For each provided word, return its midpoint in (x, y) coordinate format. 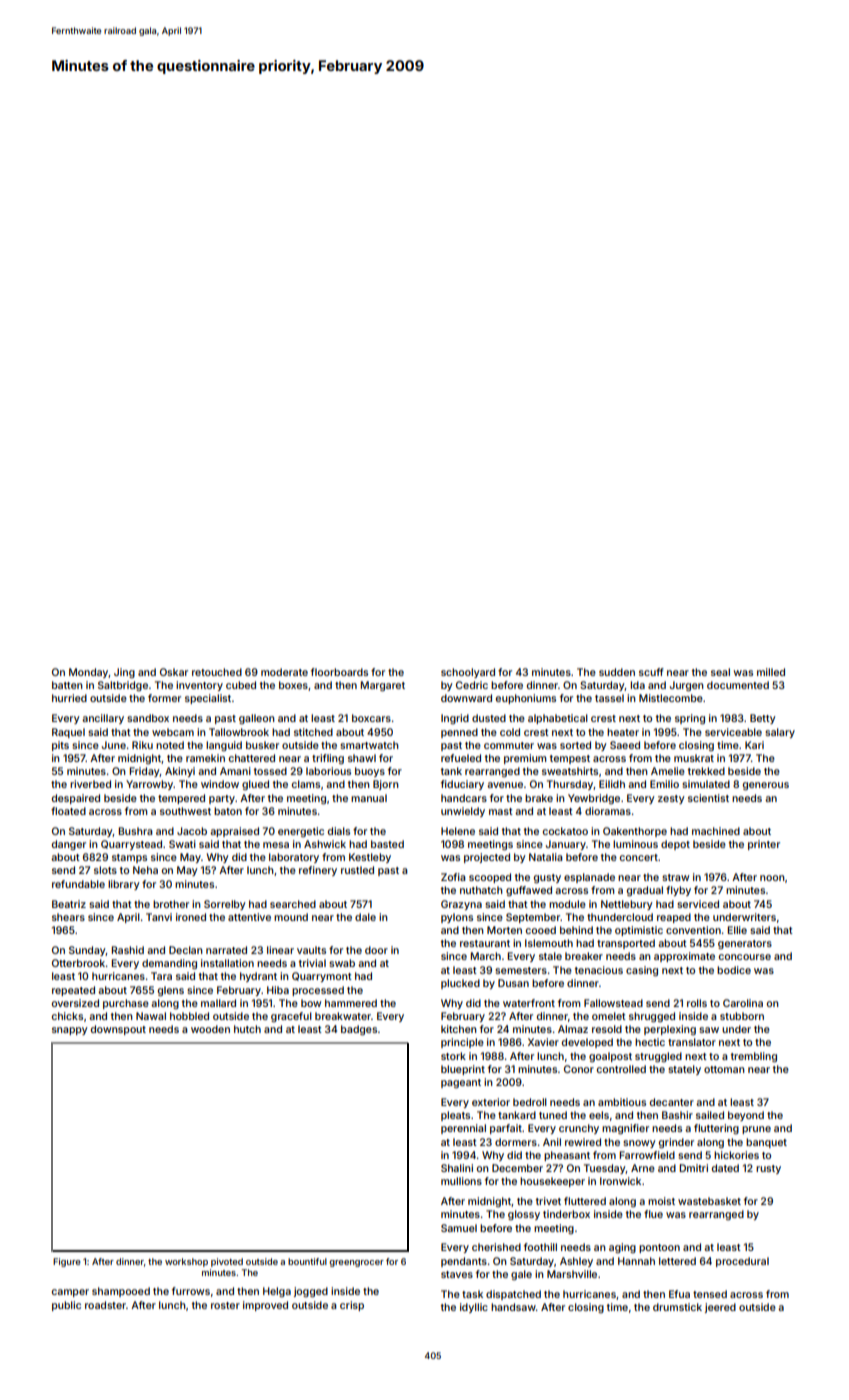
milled (771, 672)
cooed (541, 930)
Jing (124, 673)
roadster (105, 1305)
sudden (617, 672)
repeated (73, 991)
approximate (684, 957)
